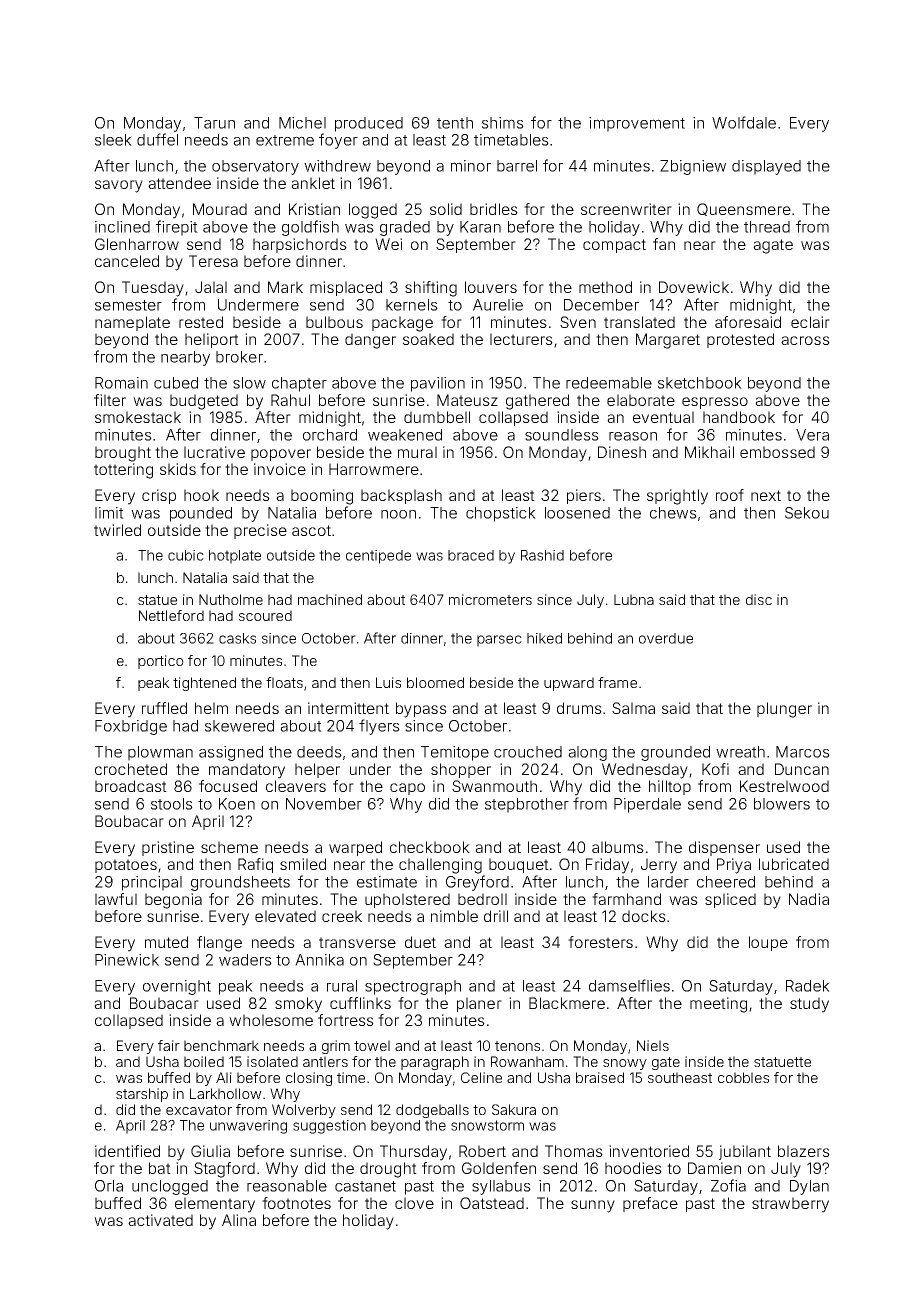 Image resolution: width=924 pixels, height=1314 pixels. Describe the element at coordinates (605, 287) in the screenshot. I see `method` at that location.
